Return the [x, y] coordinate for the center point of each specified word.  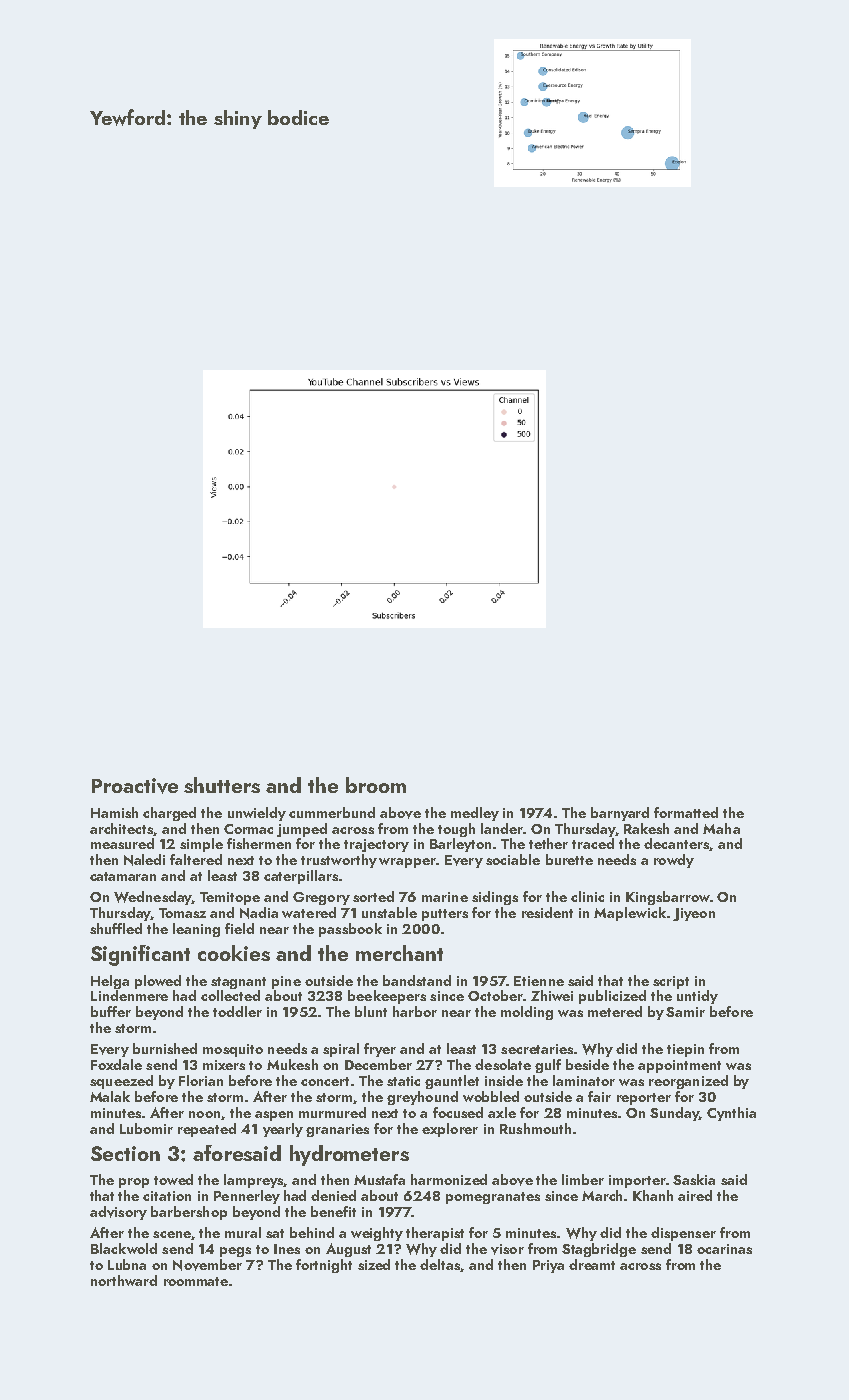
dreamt [592, 1264]
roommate [196, 1281]
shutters [222, 785]
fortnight [324, 1266]
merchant [399, 953]
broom [376, 785]
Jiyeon [694, 914]
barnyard [620, 814]
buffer [111, 1011]
